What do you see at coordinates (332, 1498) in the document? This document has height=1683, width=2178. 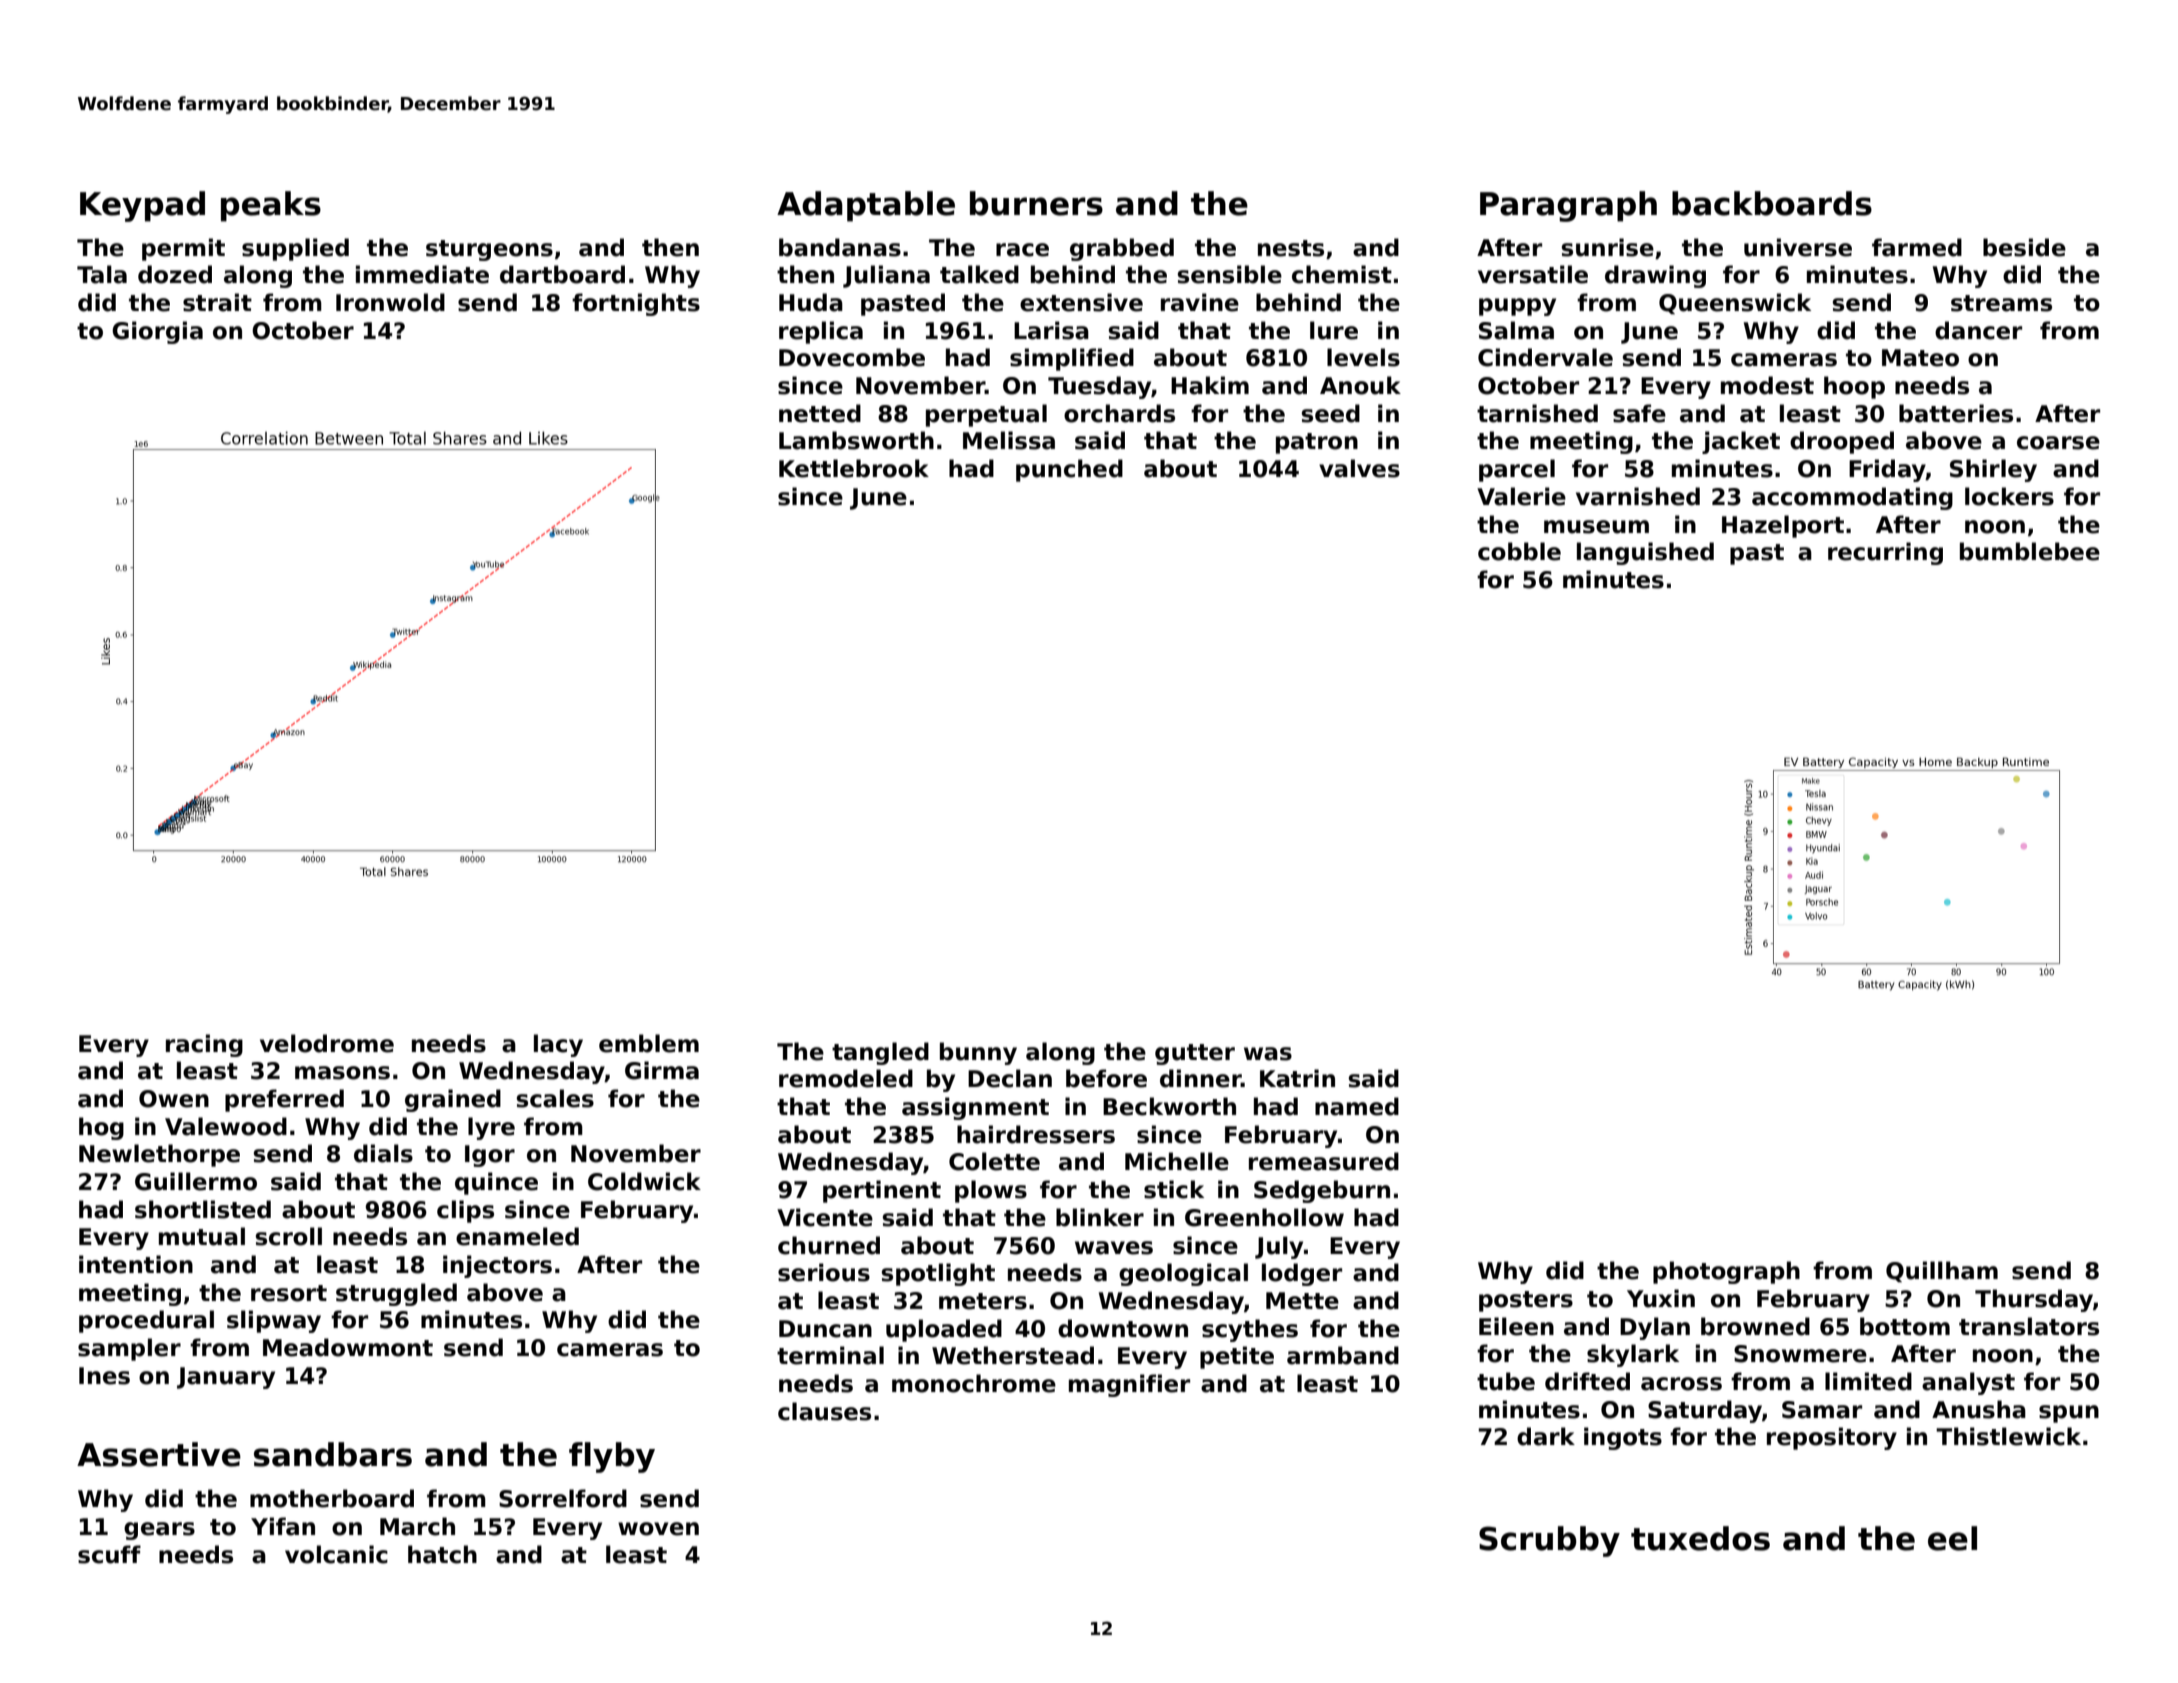 I see `motherboard` at bounding box center [332, 1498].
